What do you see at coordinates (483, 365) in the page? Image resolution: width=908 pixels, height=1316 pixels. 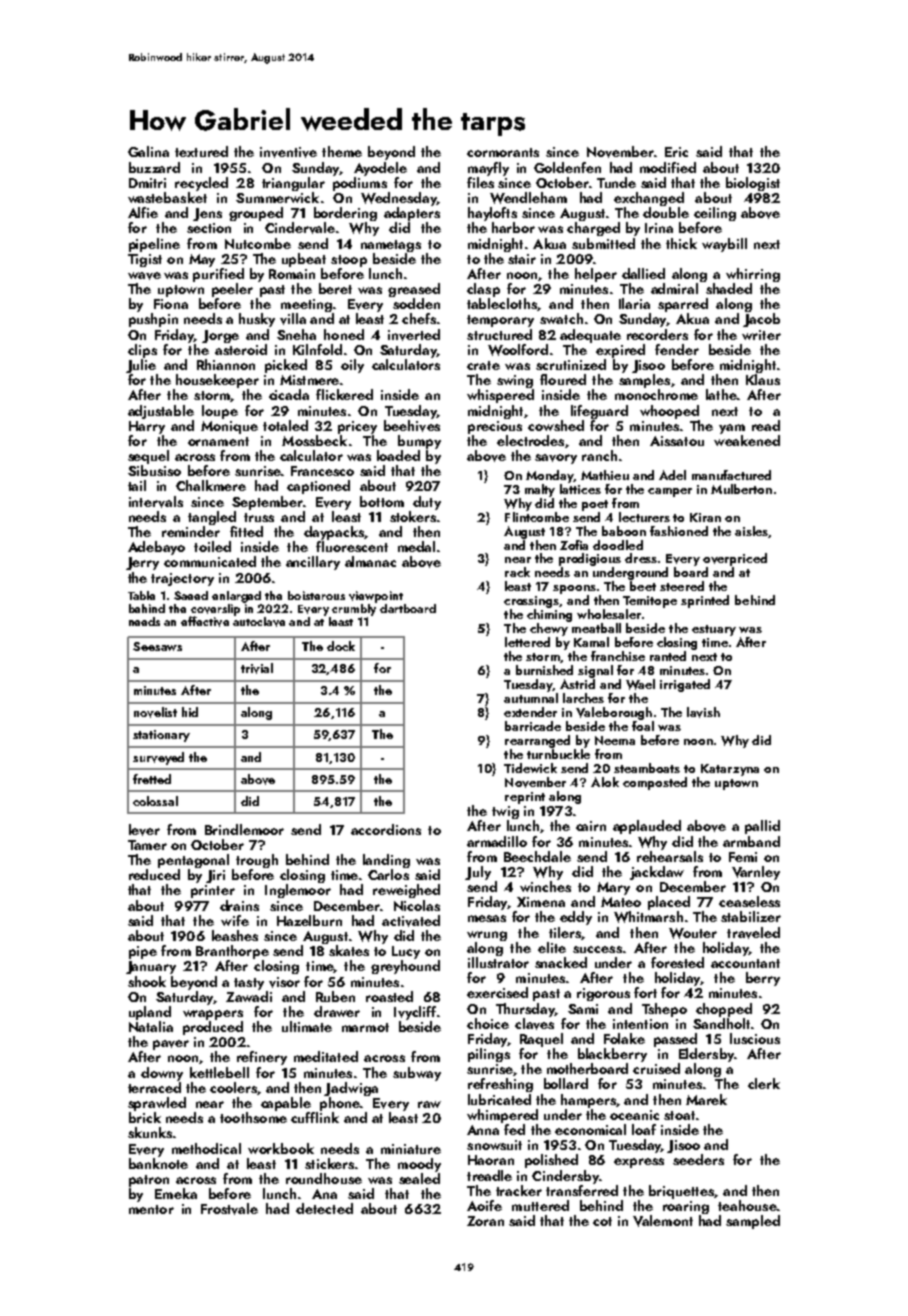 I see `crate` at bounding box center [483, 365].
